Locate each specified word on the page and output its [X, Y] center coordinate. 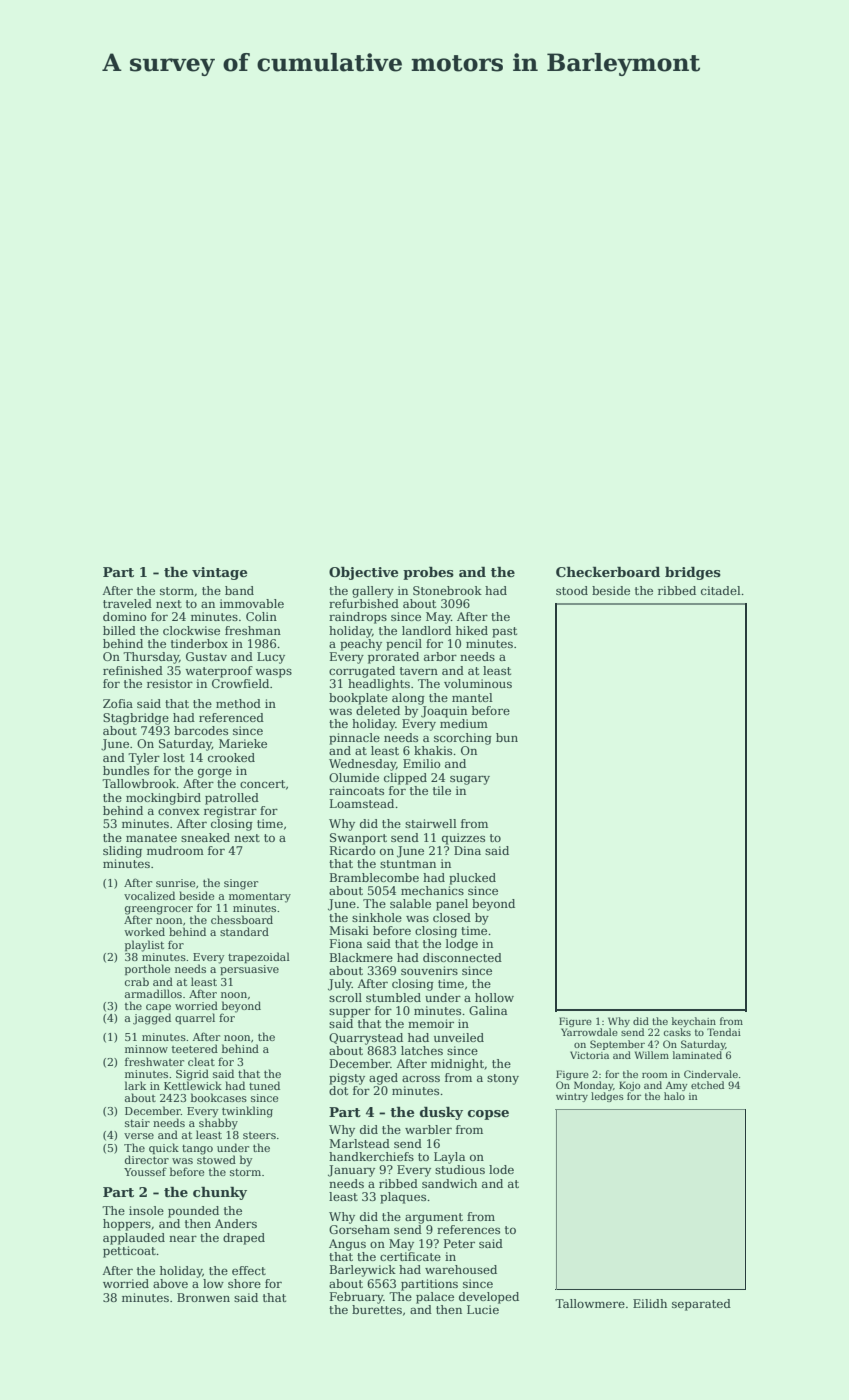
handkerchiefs [371, 1156]
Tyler [144, 759]
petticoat [129, 1252]
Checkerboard [608, 572]
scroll [345, 997]
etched [707, 1085]
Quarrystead [366, 1039]
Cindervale [711, 1074]
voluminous [478, 683]
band [239, 590]
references [468, 1229]
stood [572, 590]
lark [135, 1085]
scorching [463, 739]
